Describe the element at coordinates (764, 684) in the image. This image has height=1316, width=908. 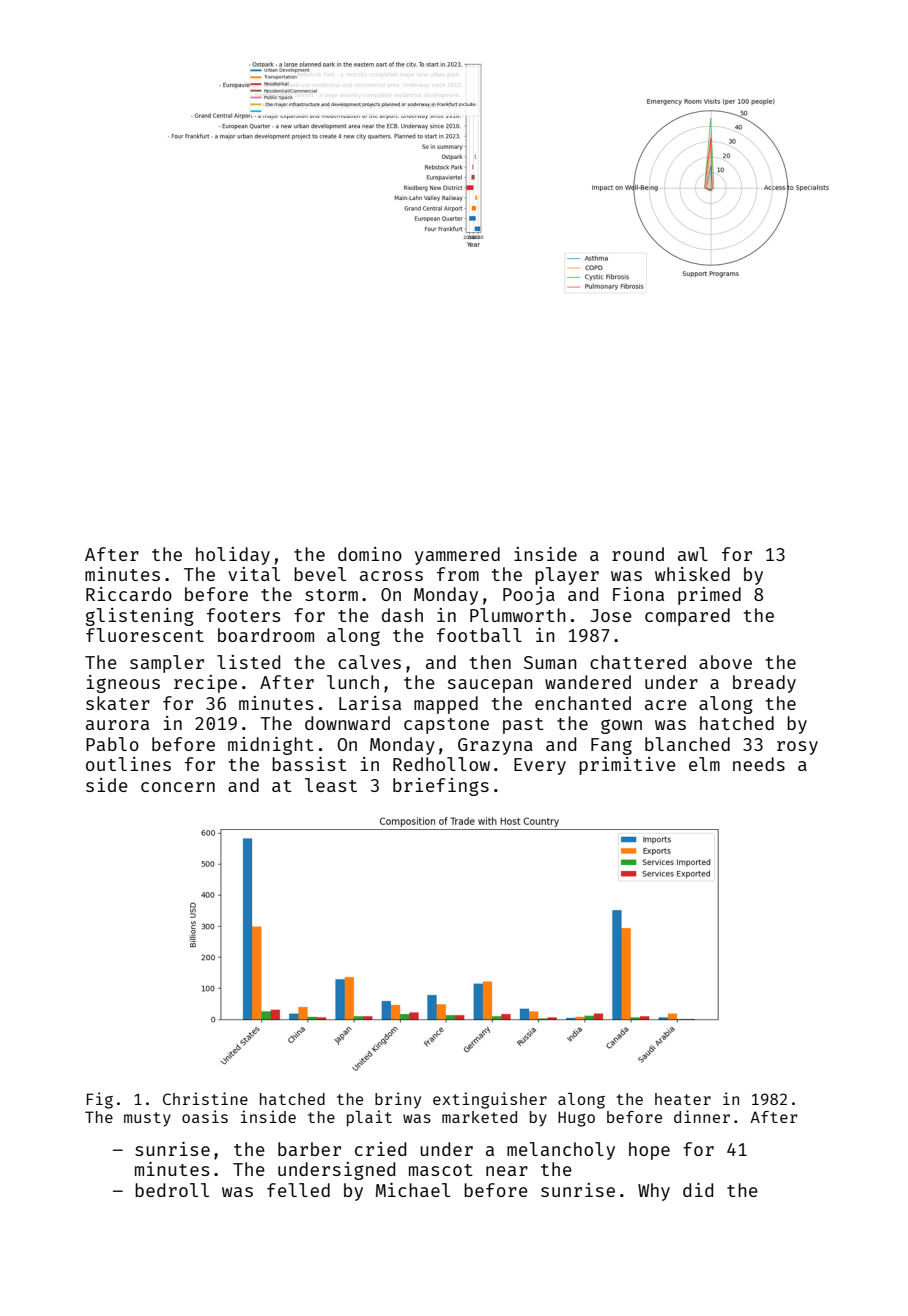
I see `bready` at that location.
